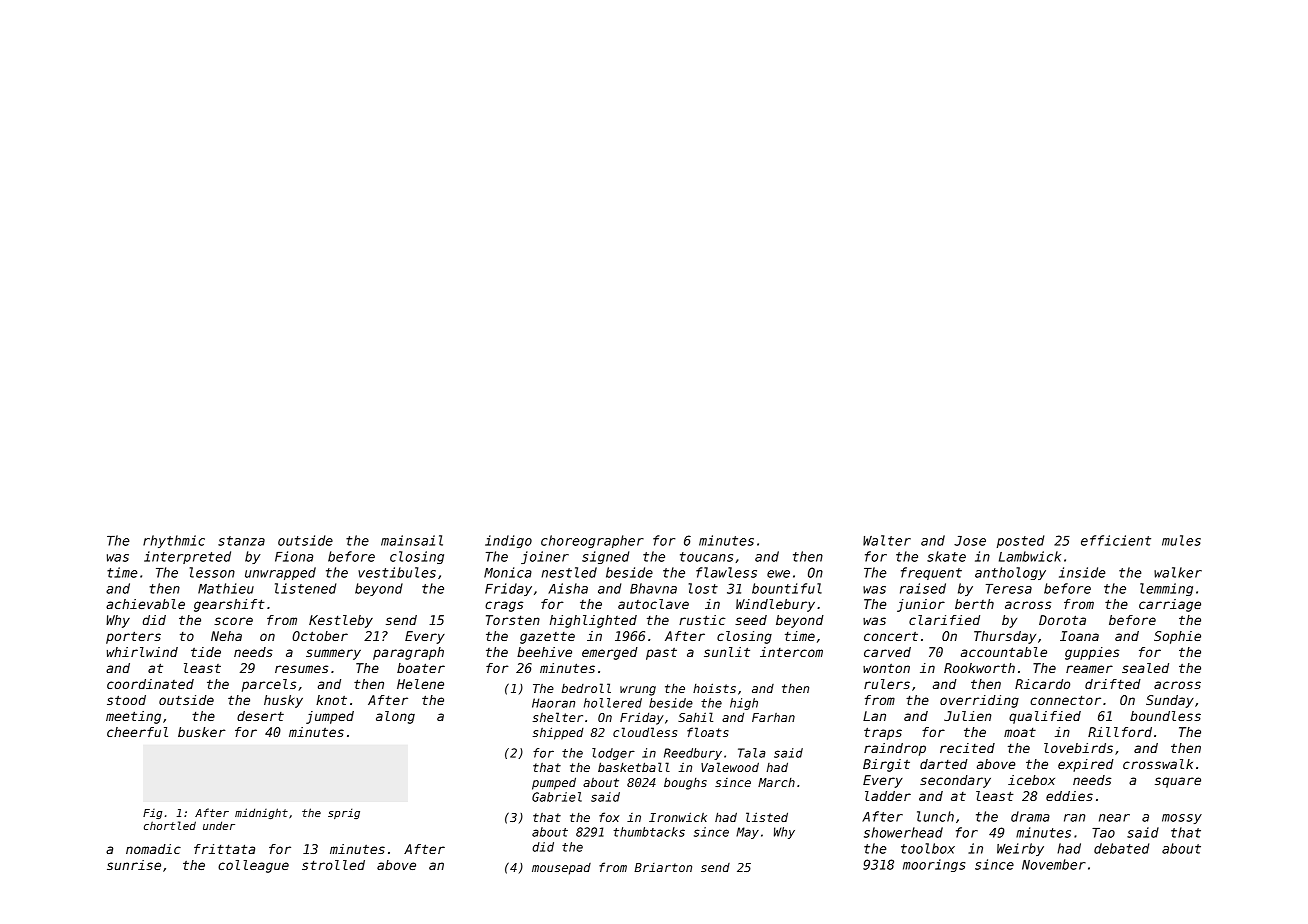 This document has height=924, width=1308. I want to click on skate, so click(946, 556).
